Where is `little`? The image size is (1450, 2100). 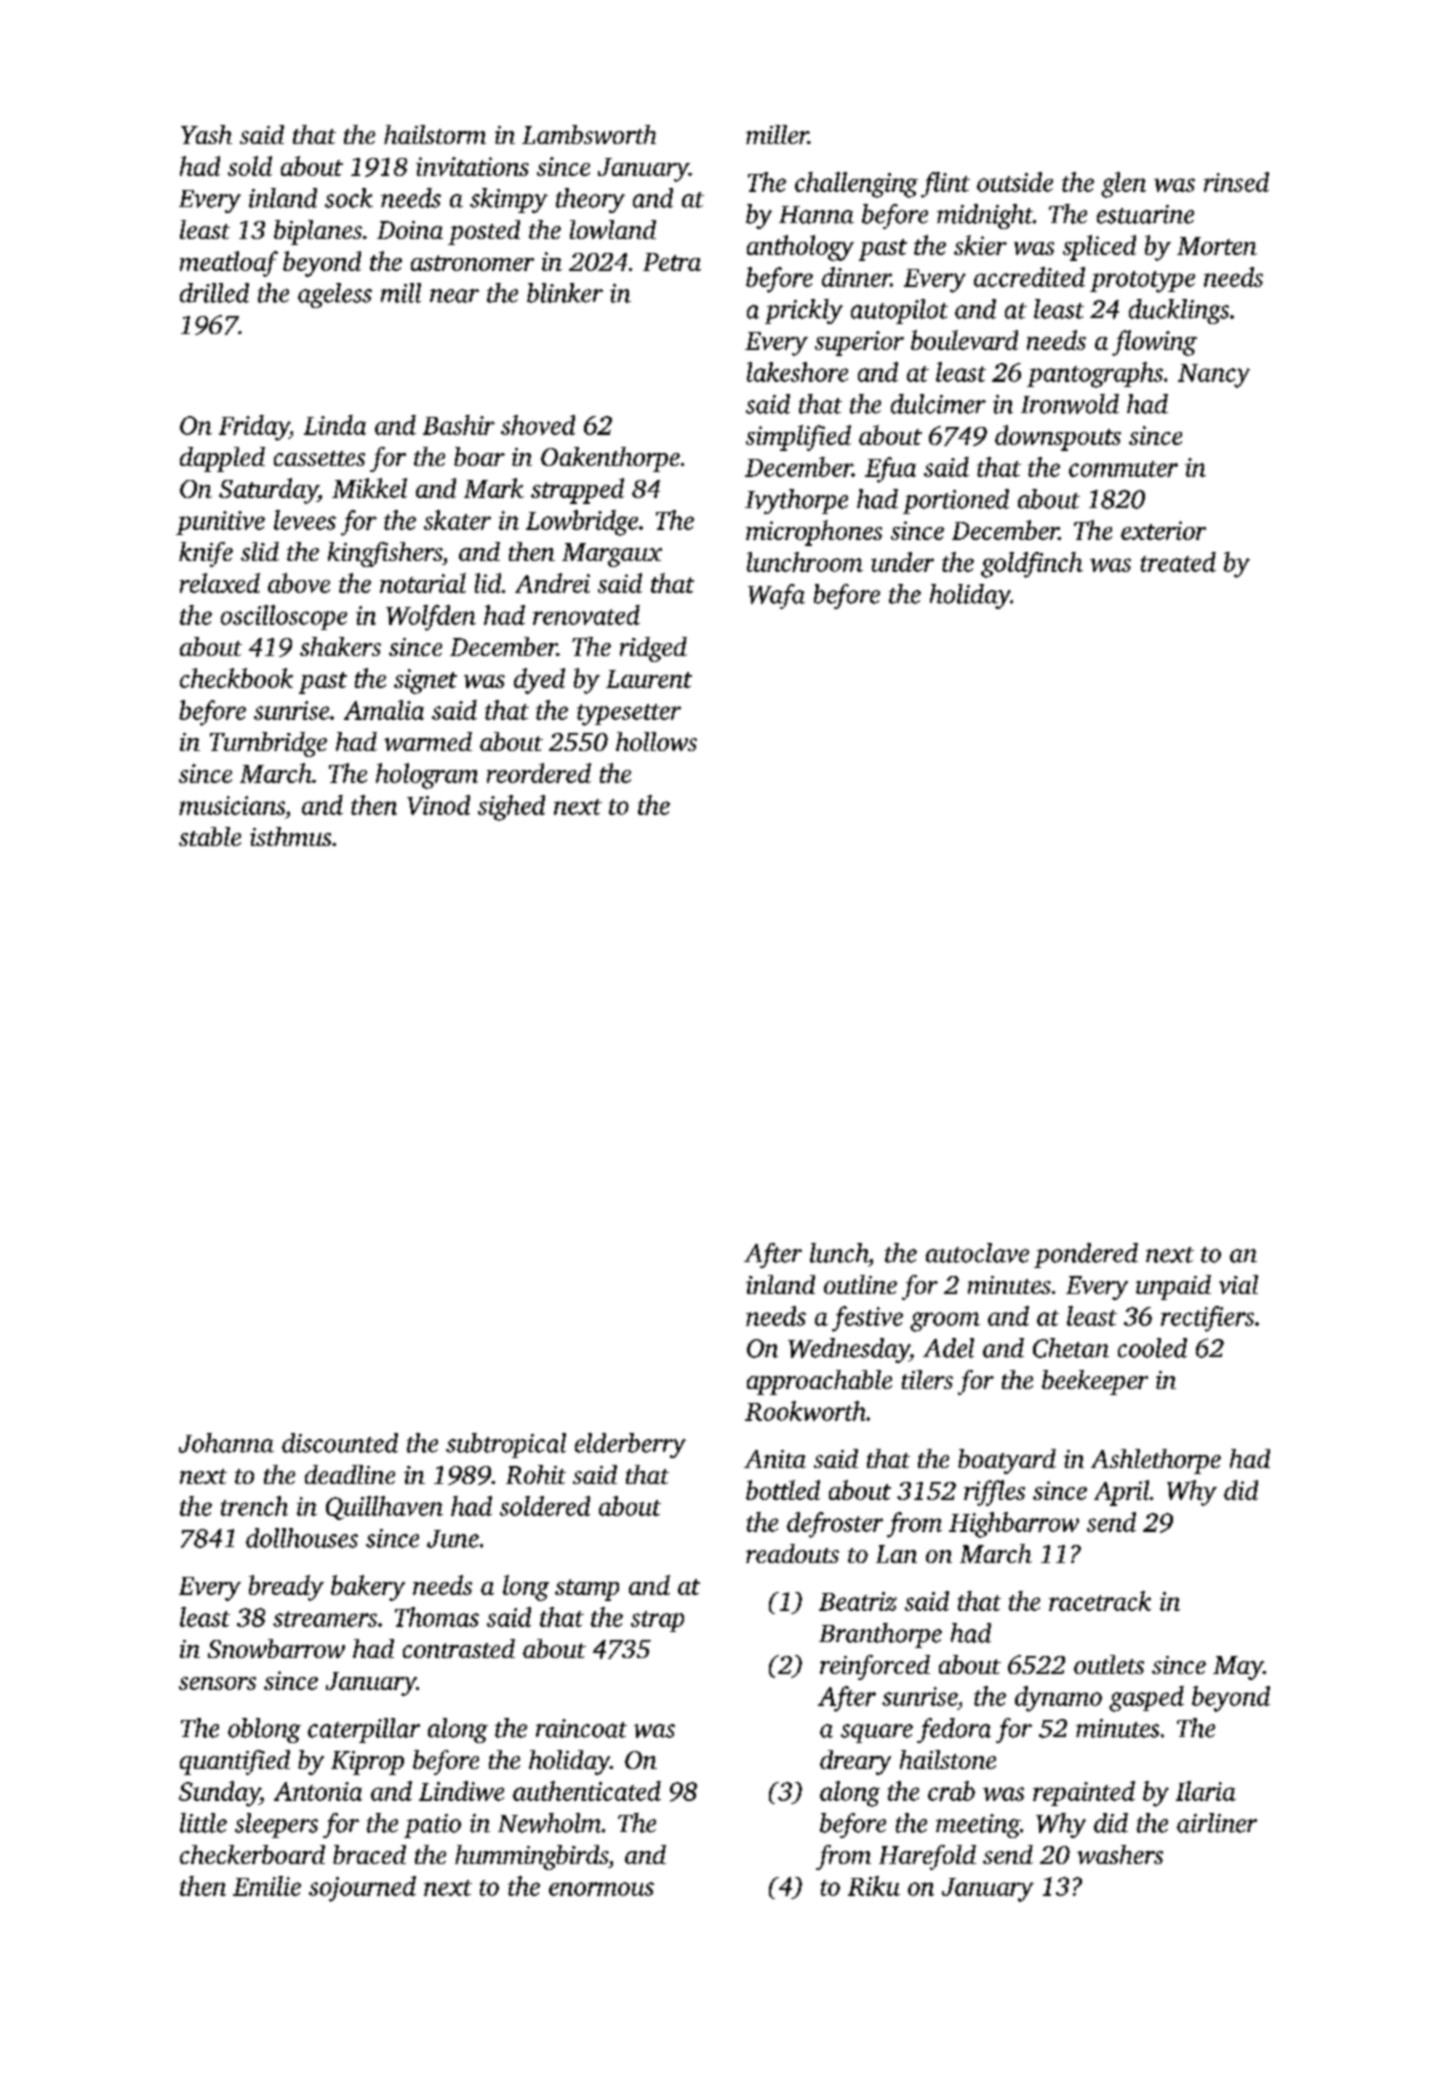 little is located at coordinates (203, 1823).
